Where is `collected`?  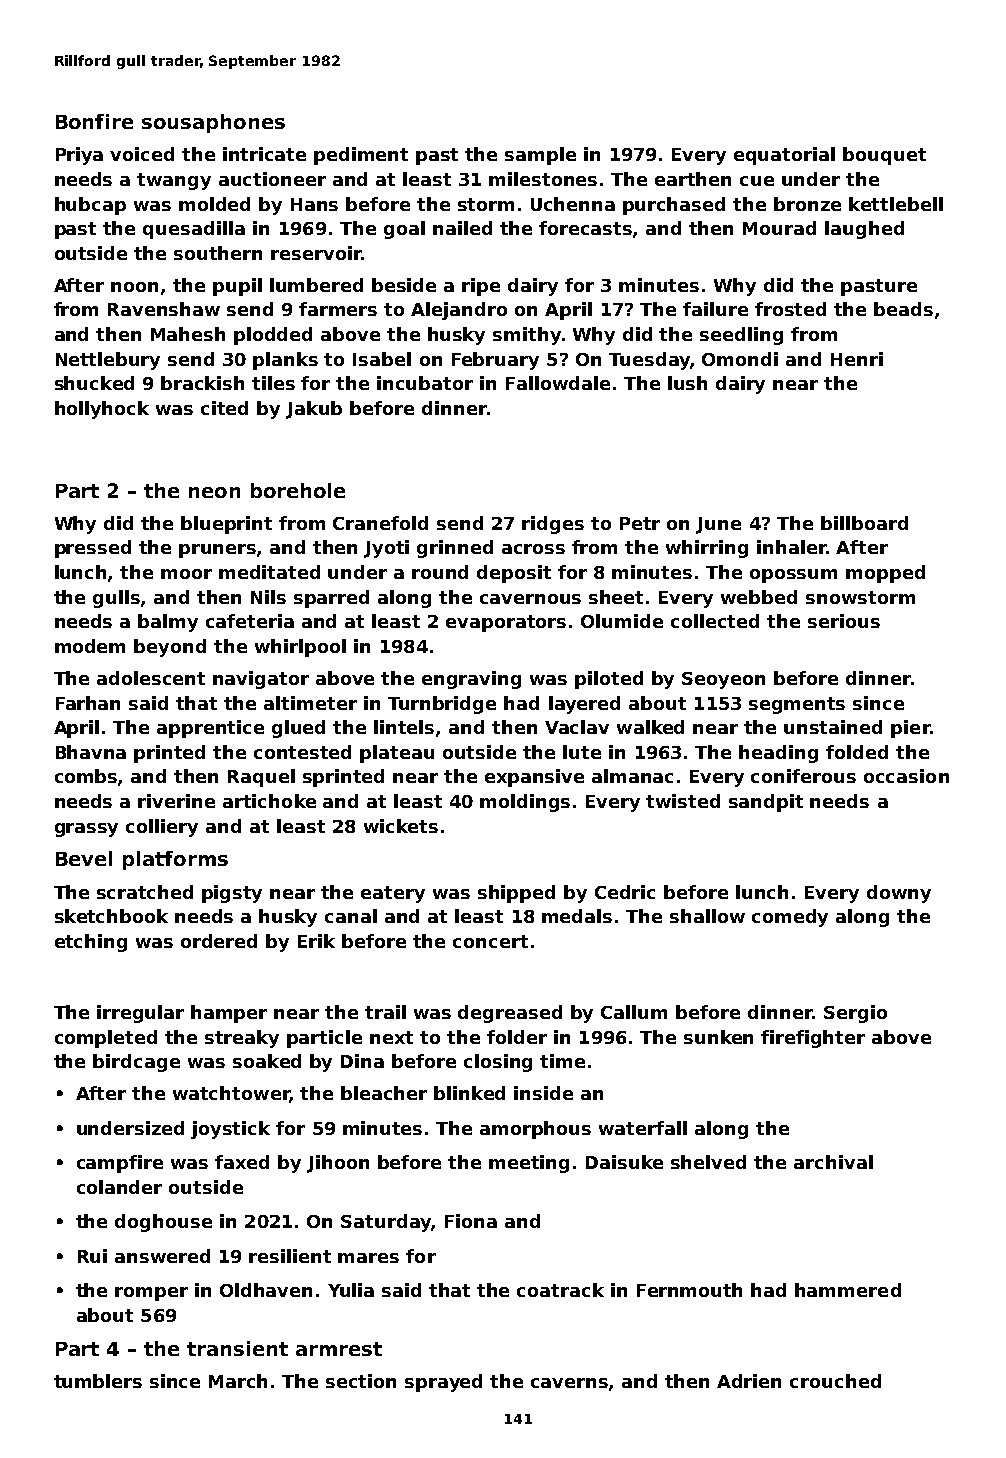 collected is located at coordinates (715, 621).
